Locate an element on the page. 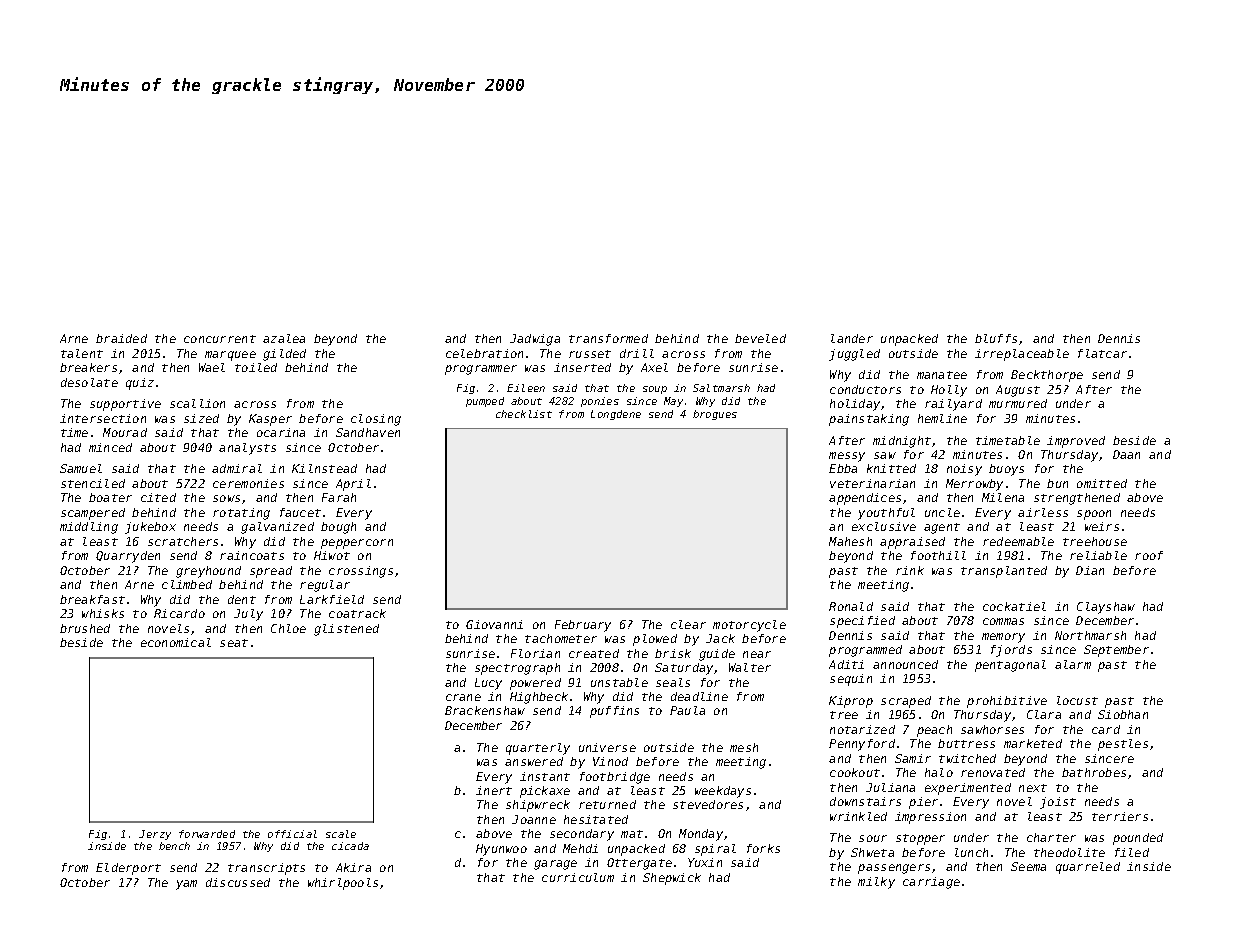 This page has height=952, width=1233. Longdene is located at coordinates (616, 415).
